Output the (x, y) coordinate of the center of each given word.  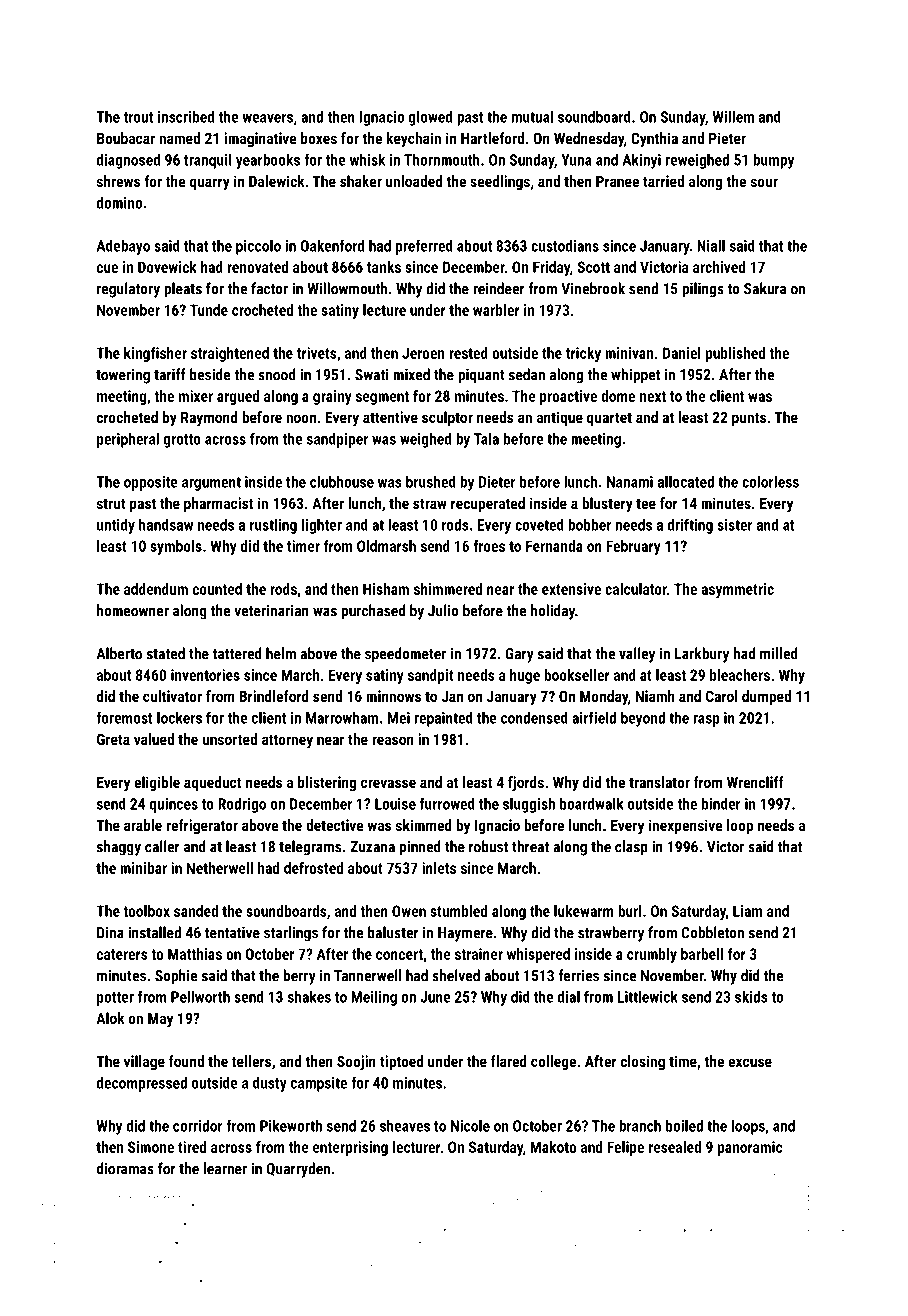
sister (735, 525)
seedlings (500, 182)
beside (210, 374)
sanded (196, 911)
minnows (393, 696)
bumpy (773, 161)
